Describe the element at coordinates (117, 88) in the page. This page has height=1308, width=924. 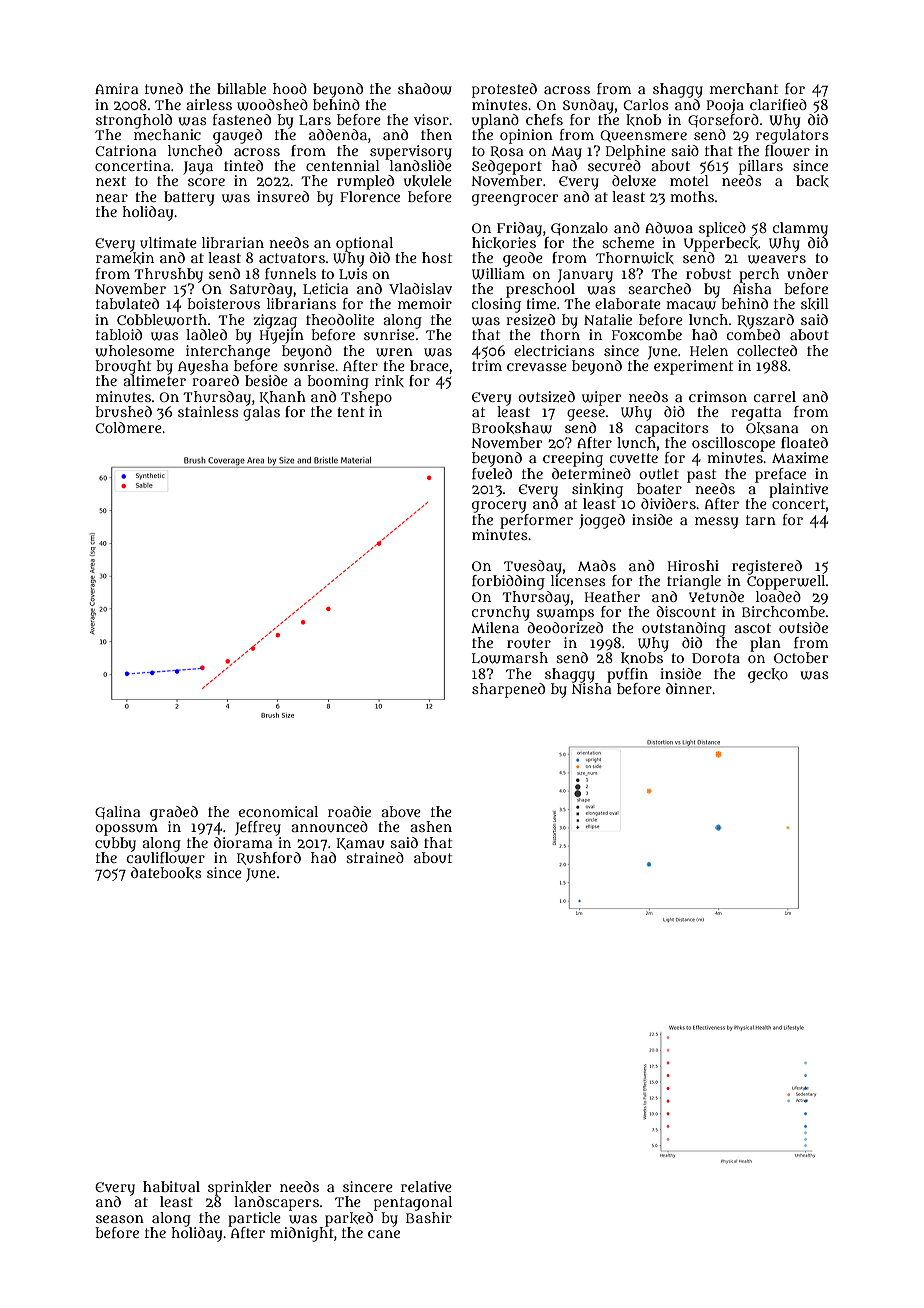
I see `Amira` at that location.
